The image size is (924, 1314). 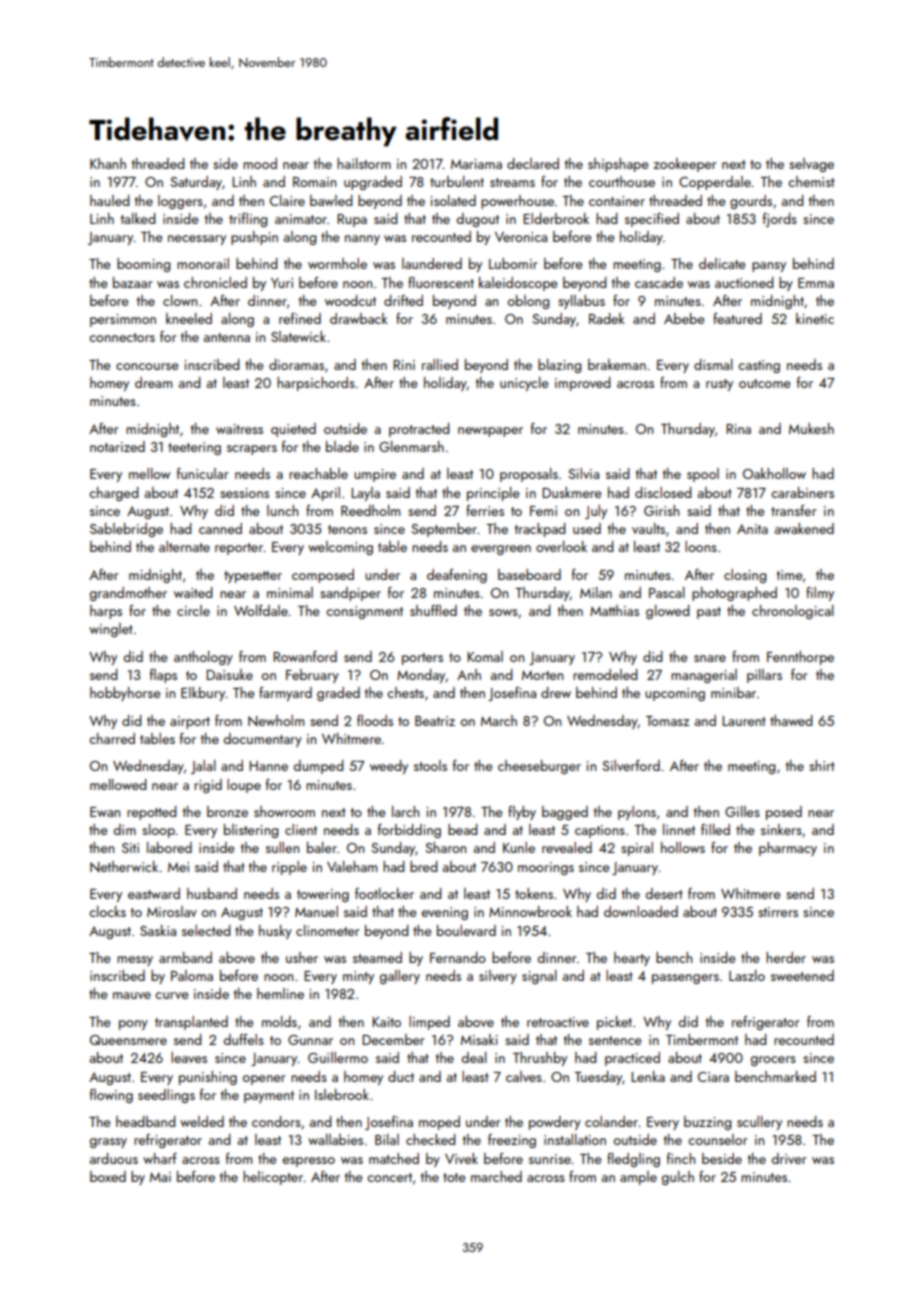 I want to click on lunch, so click(x=282, y=510).
